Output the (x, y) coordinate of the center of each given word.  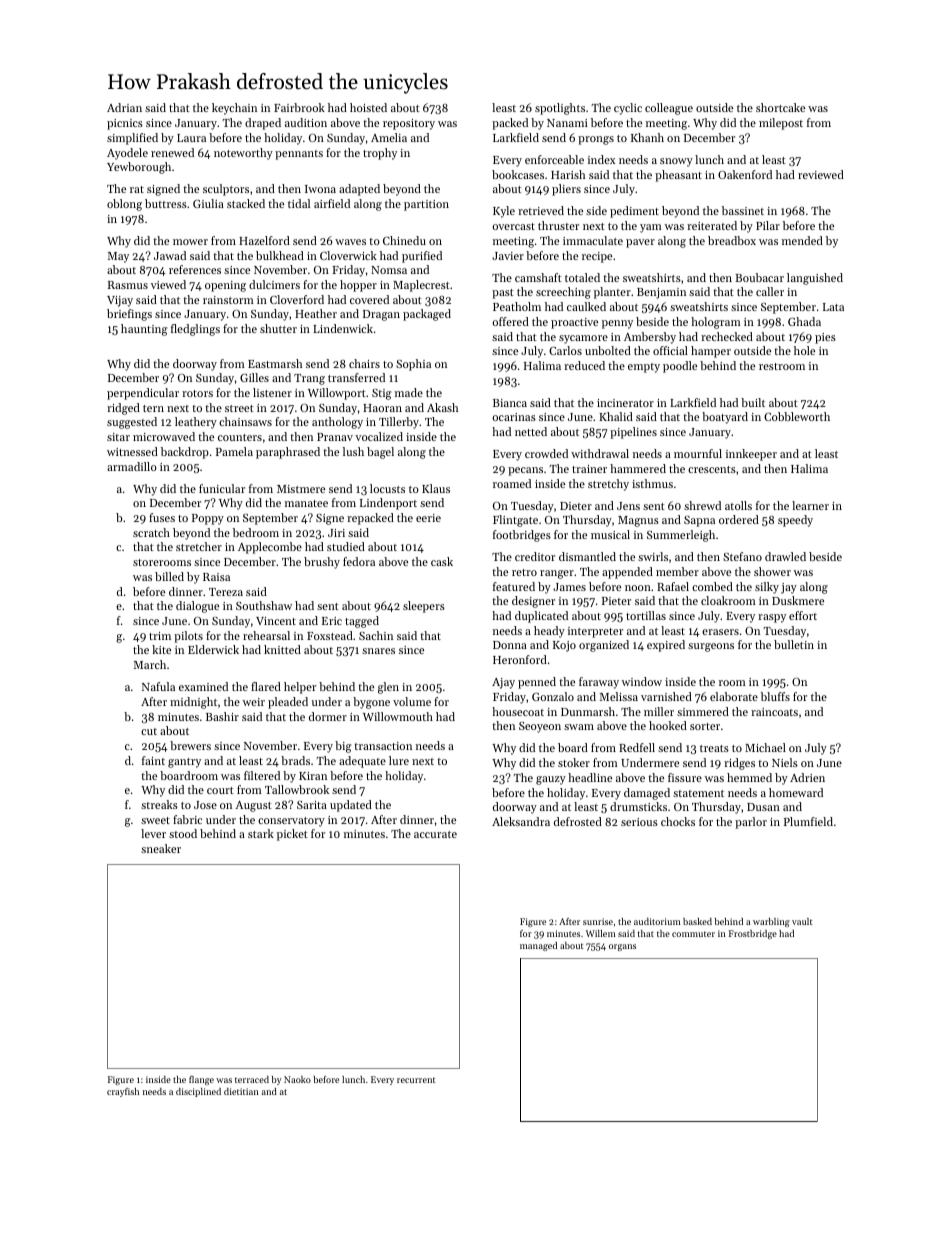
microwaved (164, 436)
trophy (380, 154)
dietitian (241, 1091)
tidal (299, 203)
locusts (387, 488)
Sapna (699, 521)
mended (802, 240)
